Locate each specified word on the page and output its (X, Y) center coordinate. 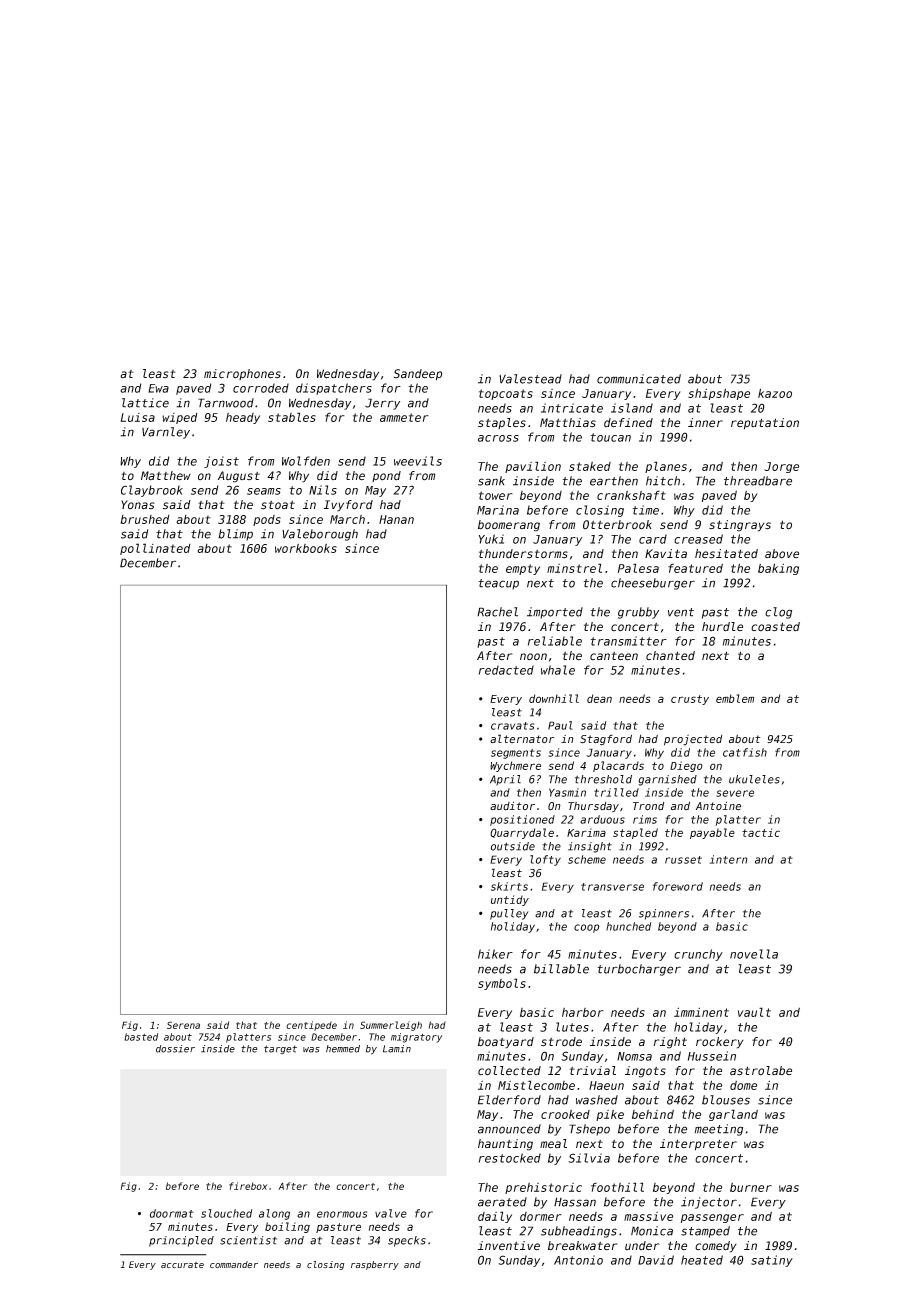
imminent (701, 1012)
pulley (509, 914)
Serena (183, 1025)
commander (234, 1264)
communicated (639, 379)
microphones (242, 374)
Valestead (530, 379)
